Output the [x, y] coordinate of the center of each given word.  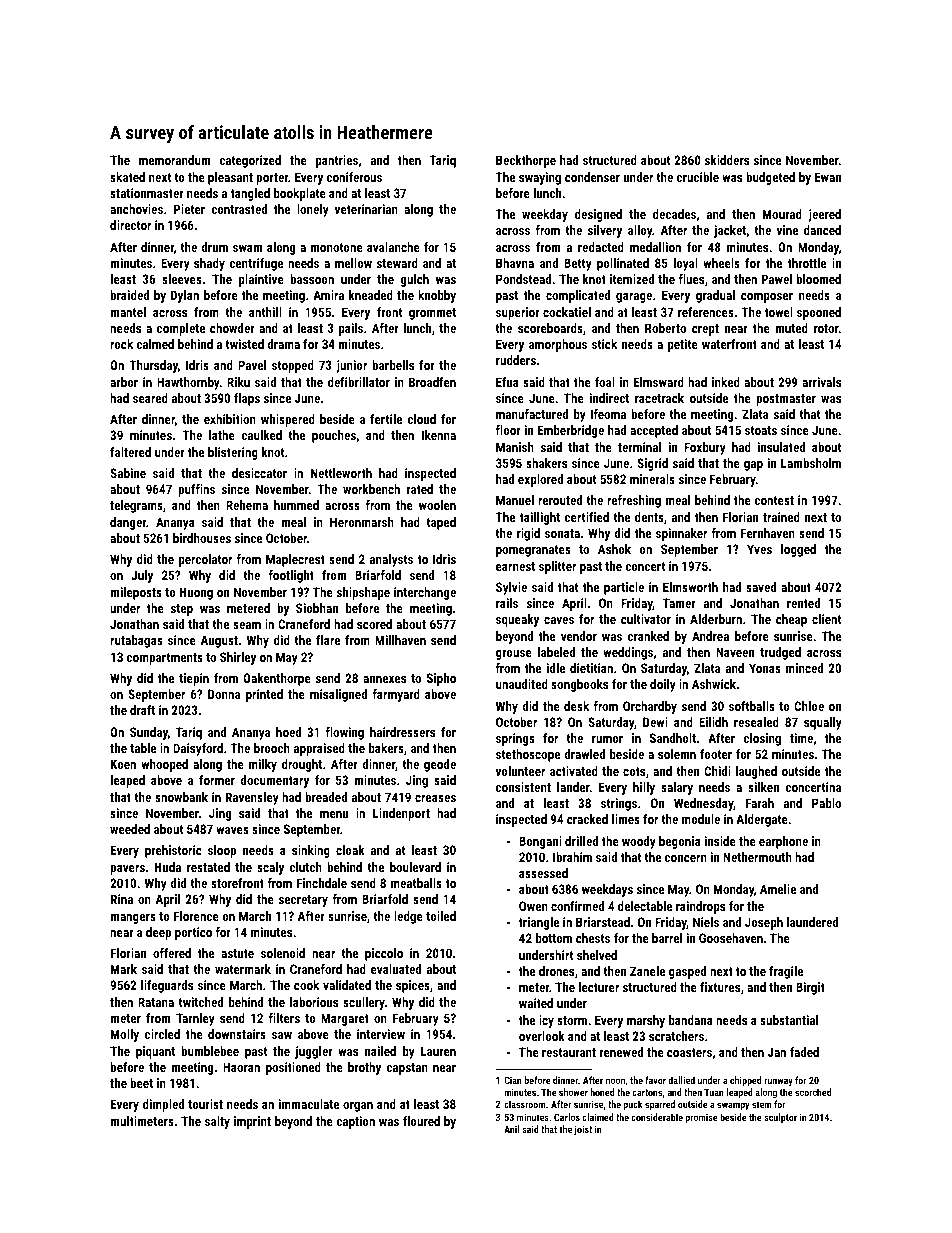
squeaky [517, 620]
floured [421, 1121]
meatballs [416, 883]
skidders [727, 160]
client [826, 619]
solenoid [283, 953]
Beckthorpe [526, 161]
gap [753, 466]
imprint [252, 1122]
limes [626, 819]
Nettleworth [341, 473]
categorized [250, 161]
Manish [515, 447]
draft [142, 710]
